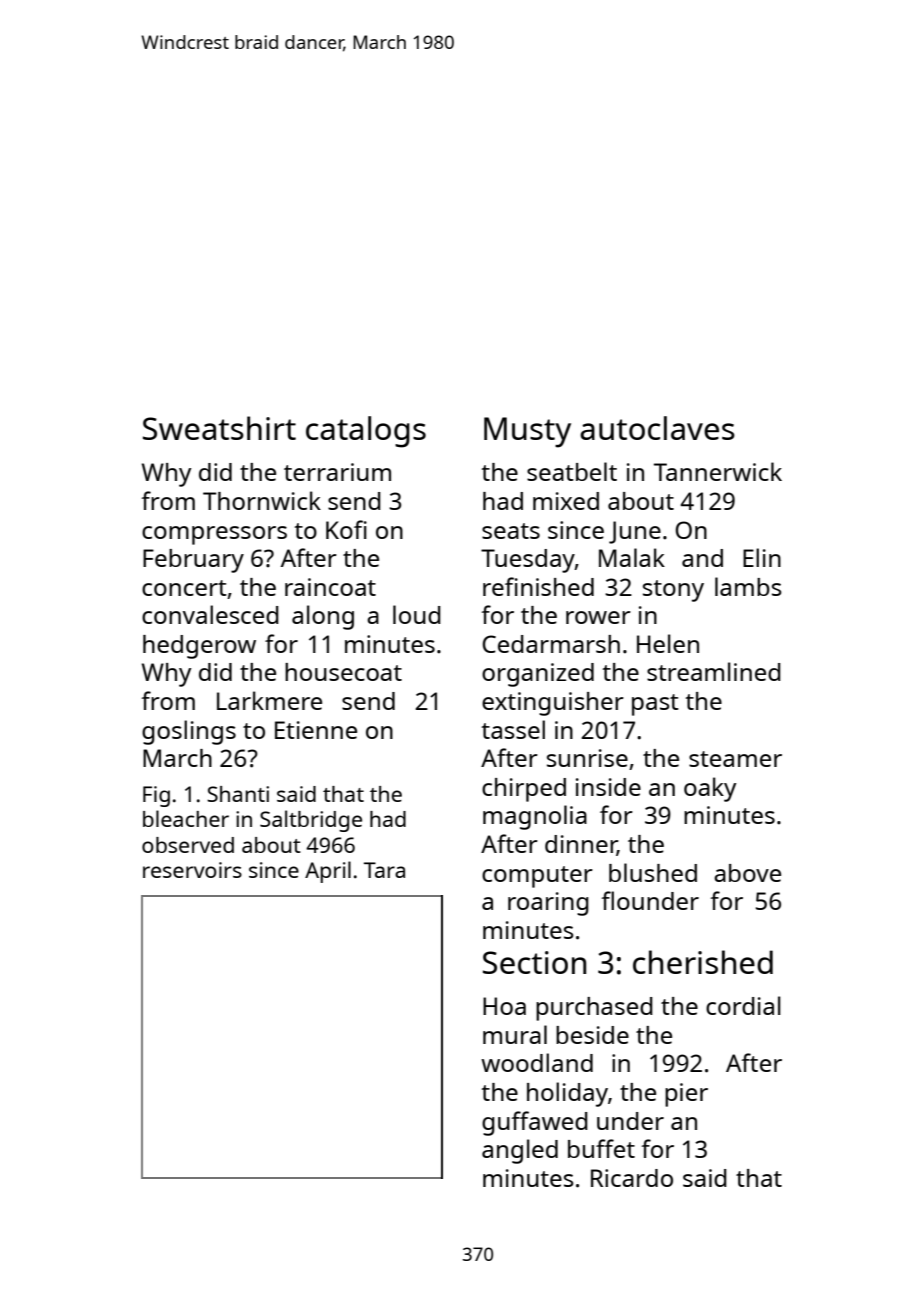  What do you see at coordinates (632, 1178) in the screenshot?
I see `Ricardo` at bounding box center [632, 1178].
